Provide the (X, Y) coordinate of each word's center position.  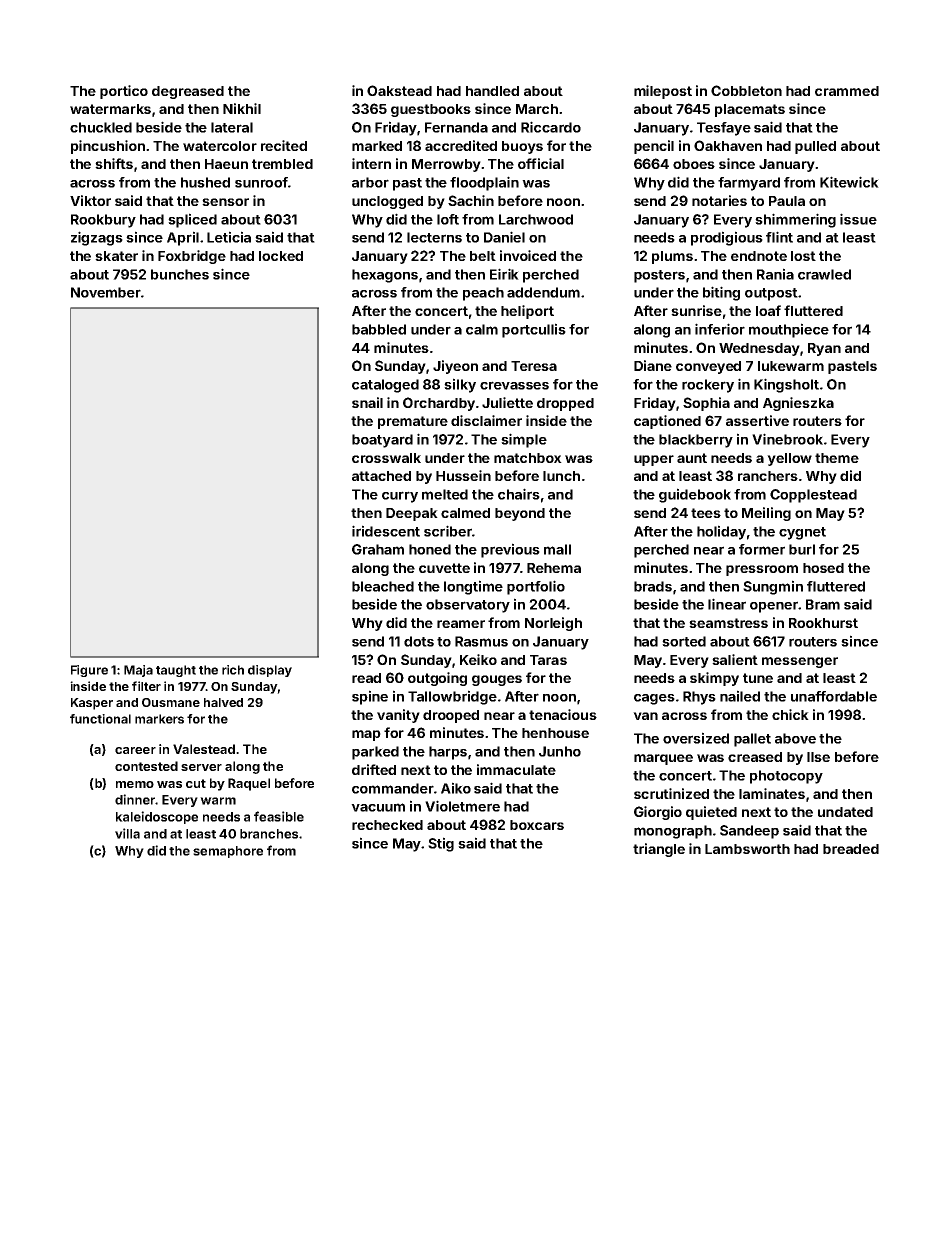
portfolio (536, 587)
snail (367, 402)
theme (837, 458)
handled (492, 91)
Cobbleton (746, 90)
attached (381, 476)
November (106, 292)
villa (127, 833)
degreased (188, 92)
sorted (684, 641)
